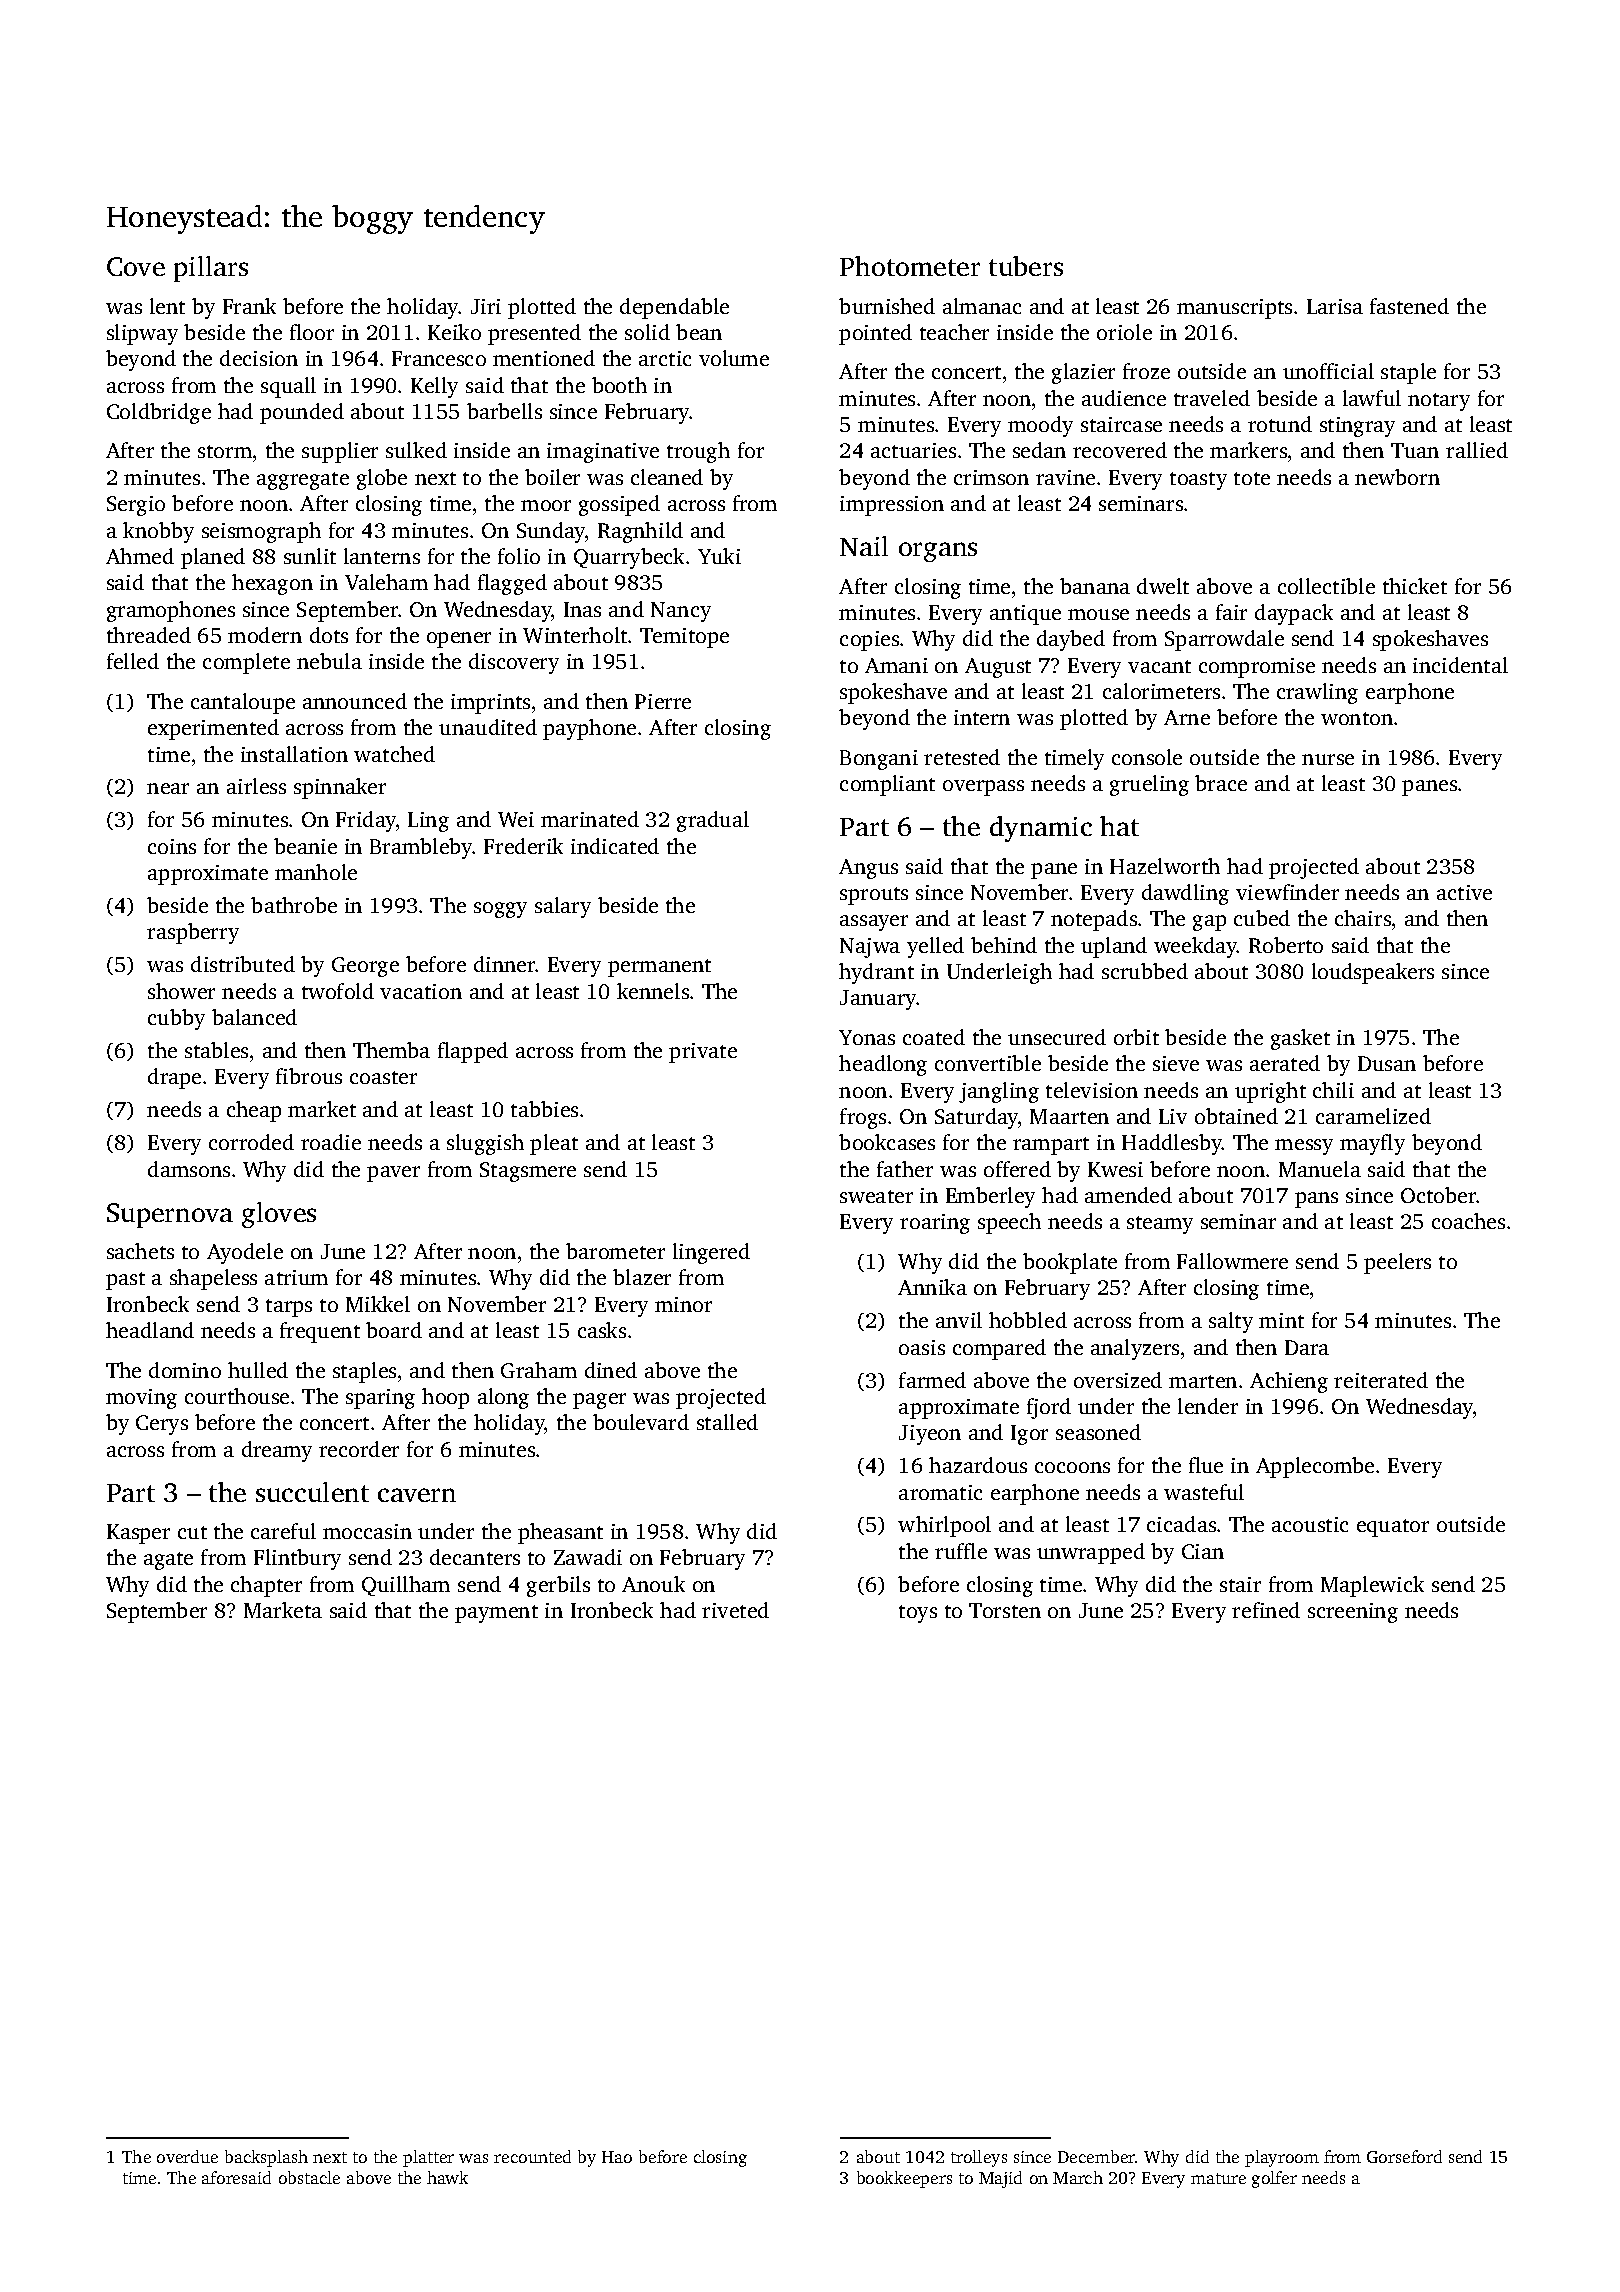 Image resolution: width=1620 pixels, height=2292 pixels. Describe the element at coordinates (1464, 892) in the image. I see `active` at that location.
